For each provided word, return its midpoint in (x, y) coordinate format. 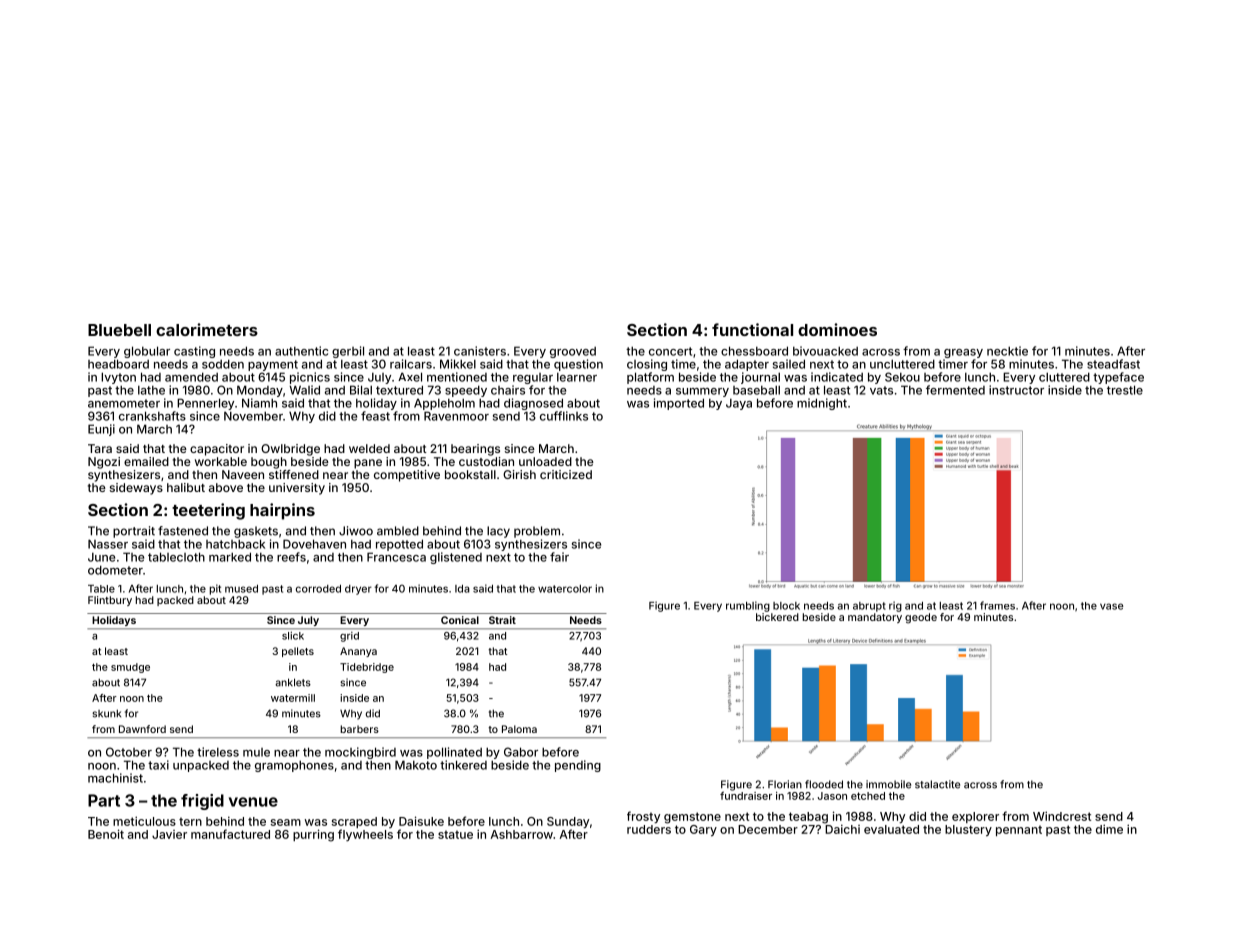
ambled (398, 531)
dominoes (837, 329)
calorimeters (207, 329)
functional (752, 329)
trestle (1125, 390)
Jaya (739, 404)
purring (313, 835)
